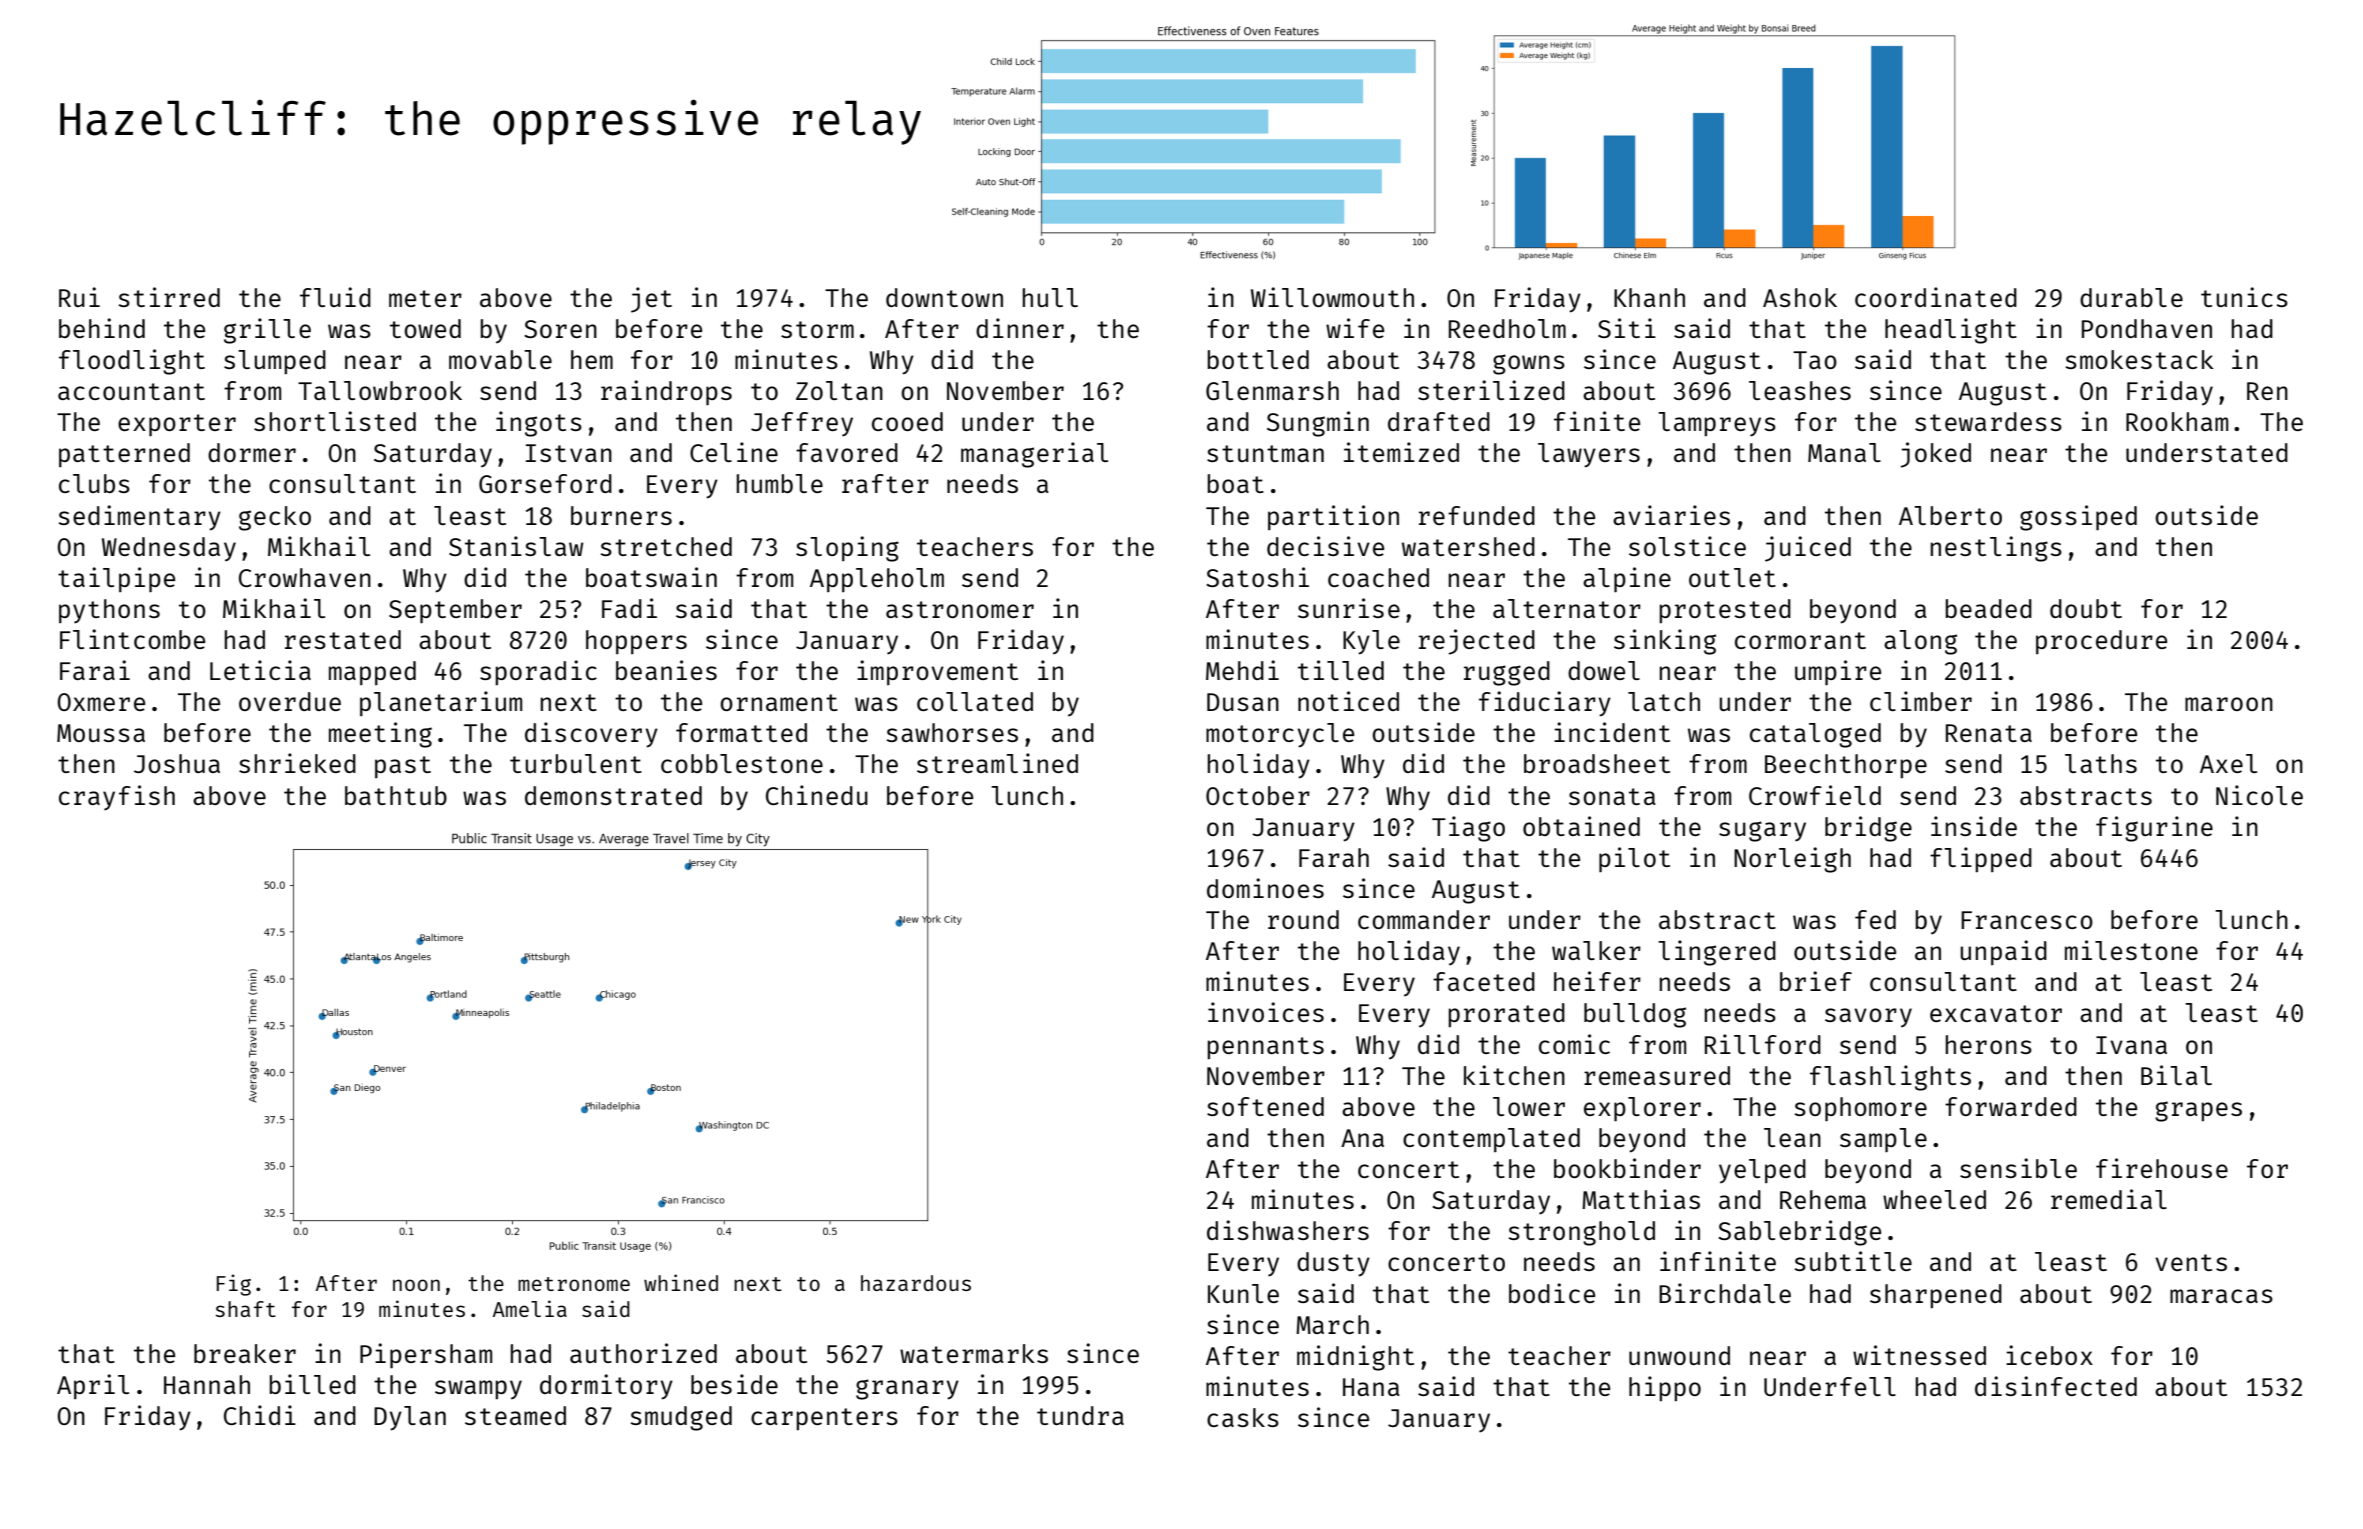 The image size is (2363, 1529). What do you see at coordinates (681, 1418) in the image?
I see `smudged` at bounding box center [681, 1418].
